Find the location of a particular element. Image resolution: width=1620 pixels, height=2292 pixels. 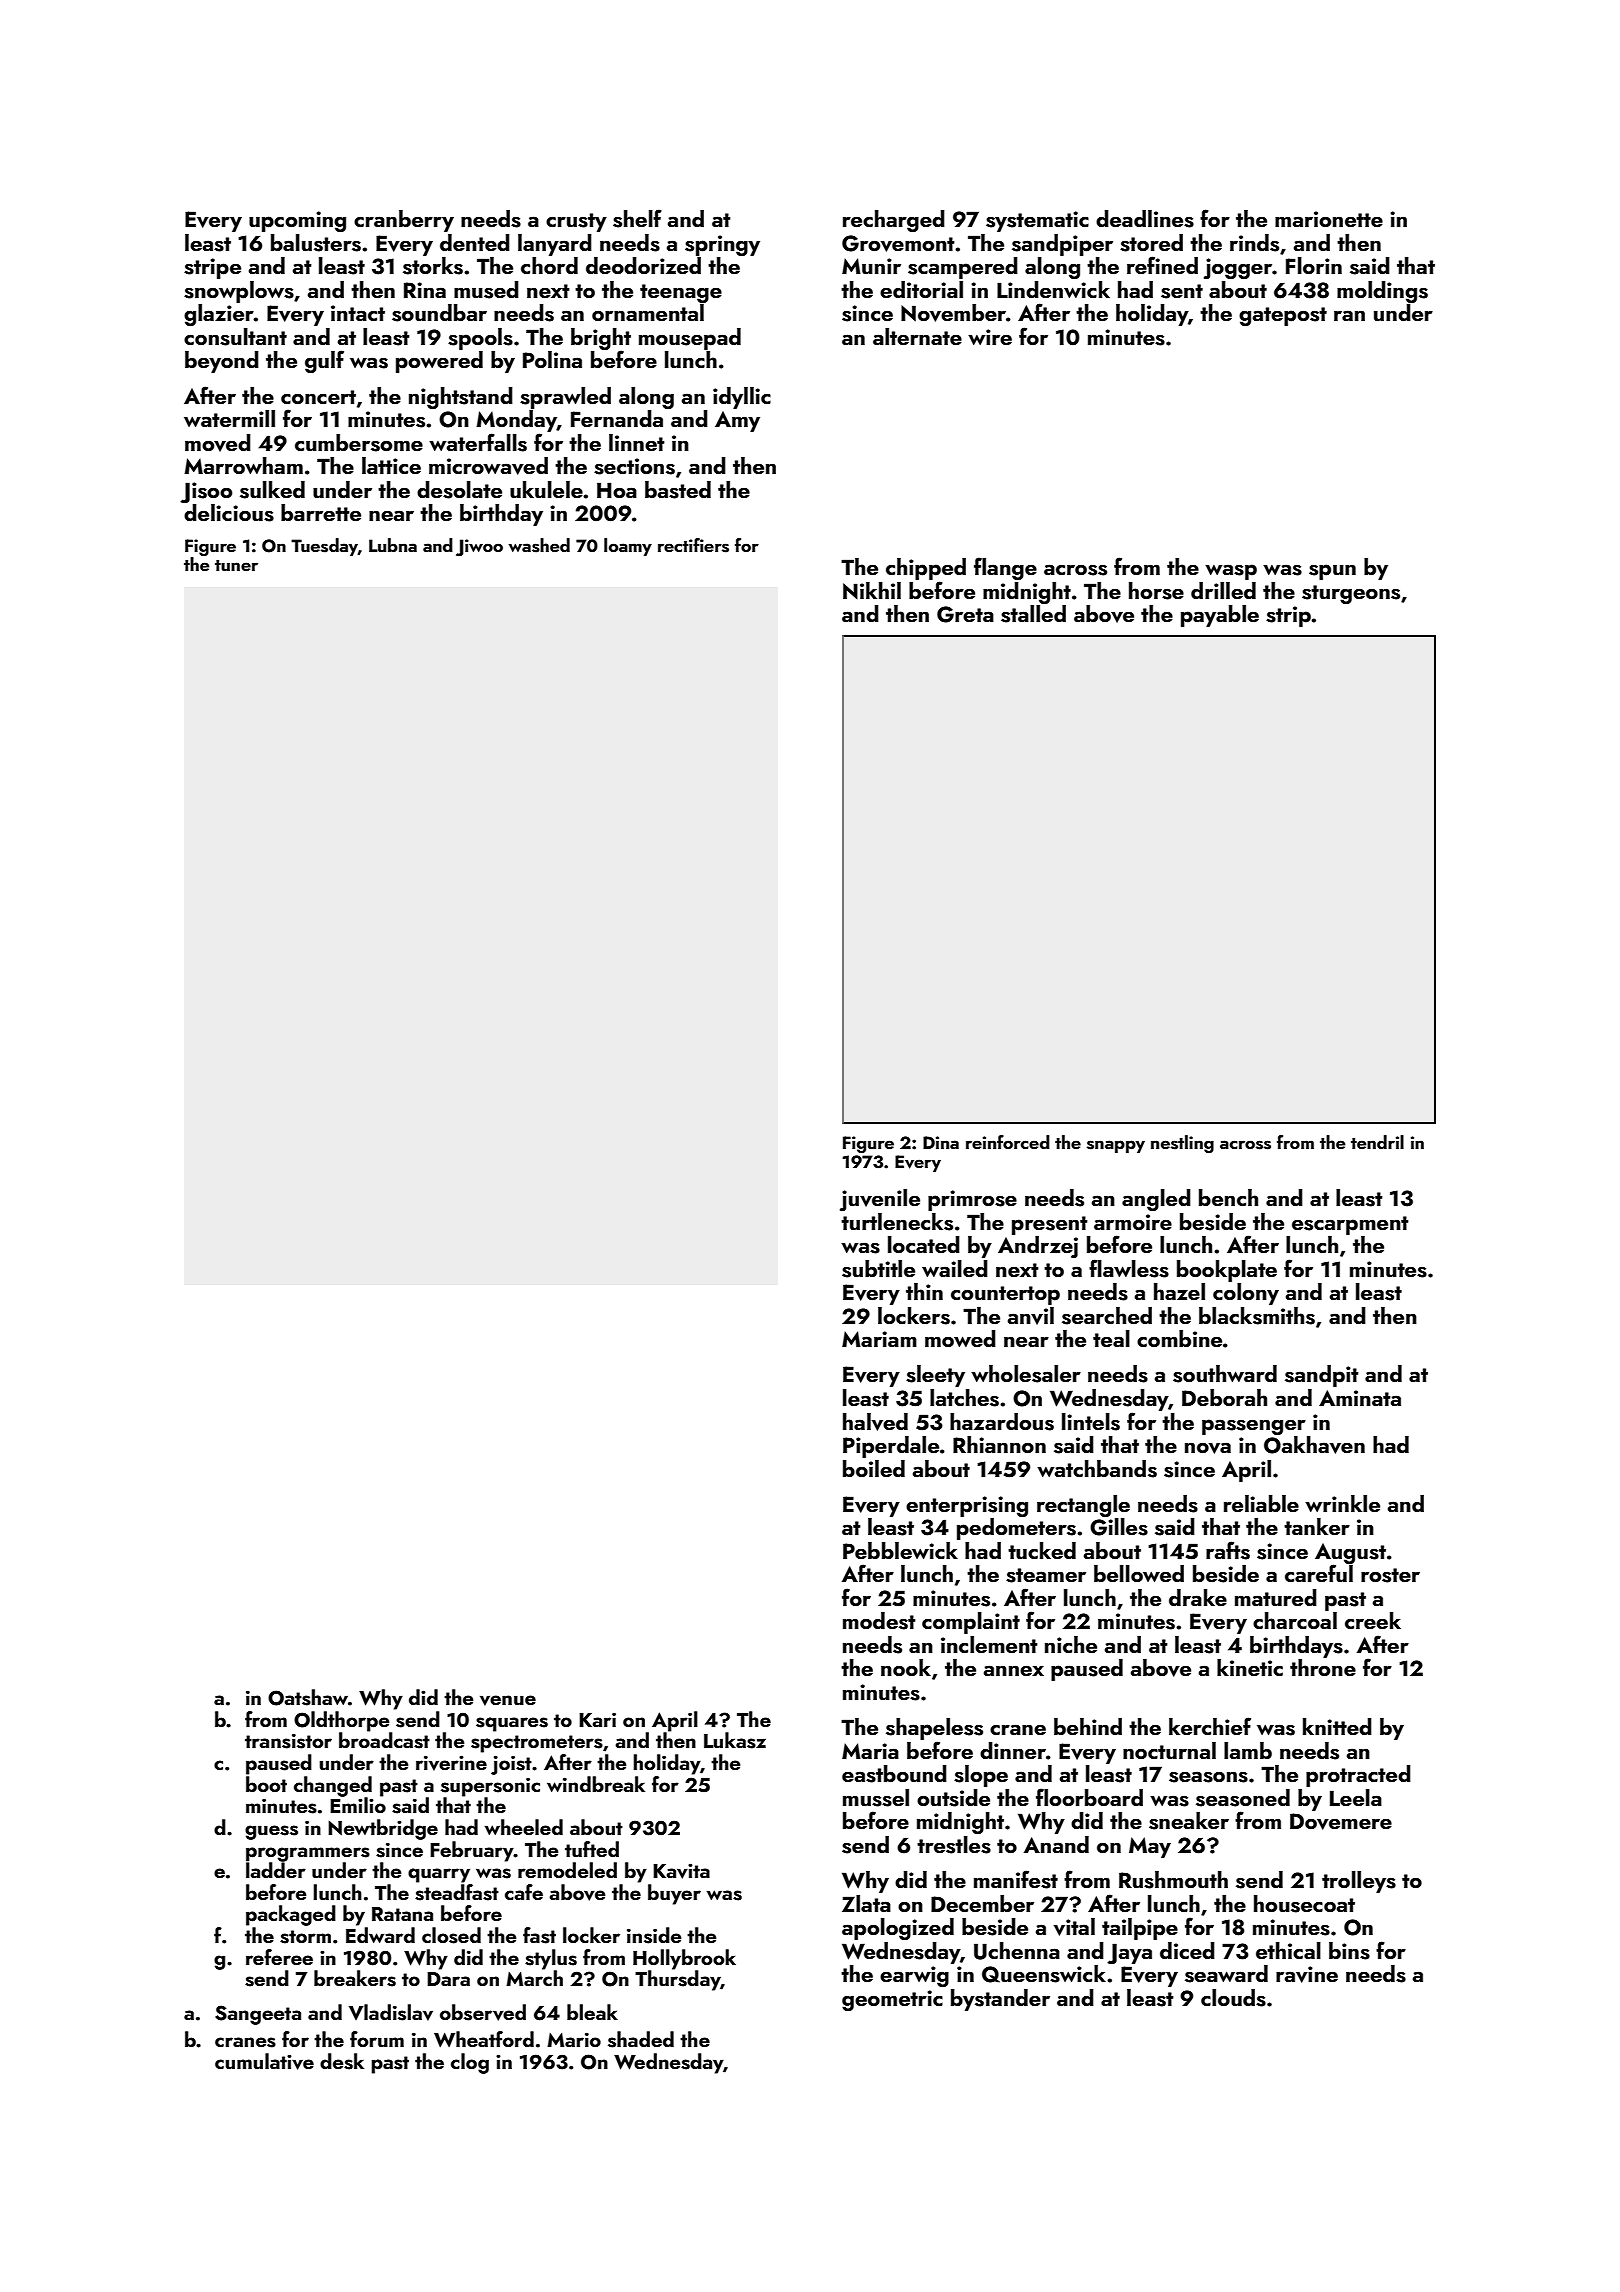

Zlata is located at coordinates (866, 1903).
